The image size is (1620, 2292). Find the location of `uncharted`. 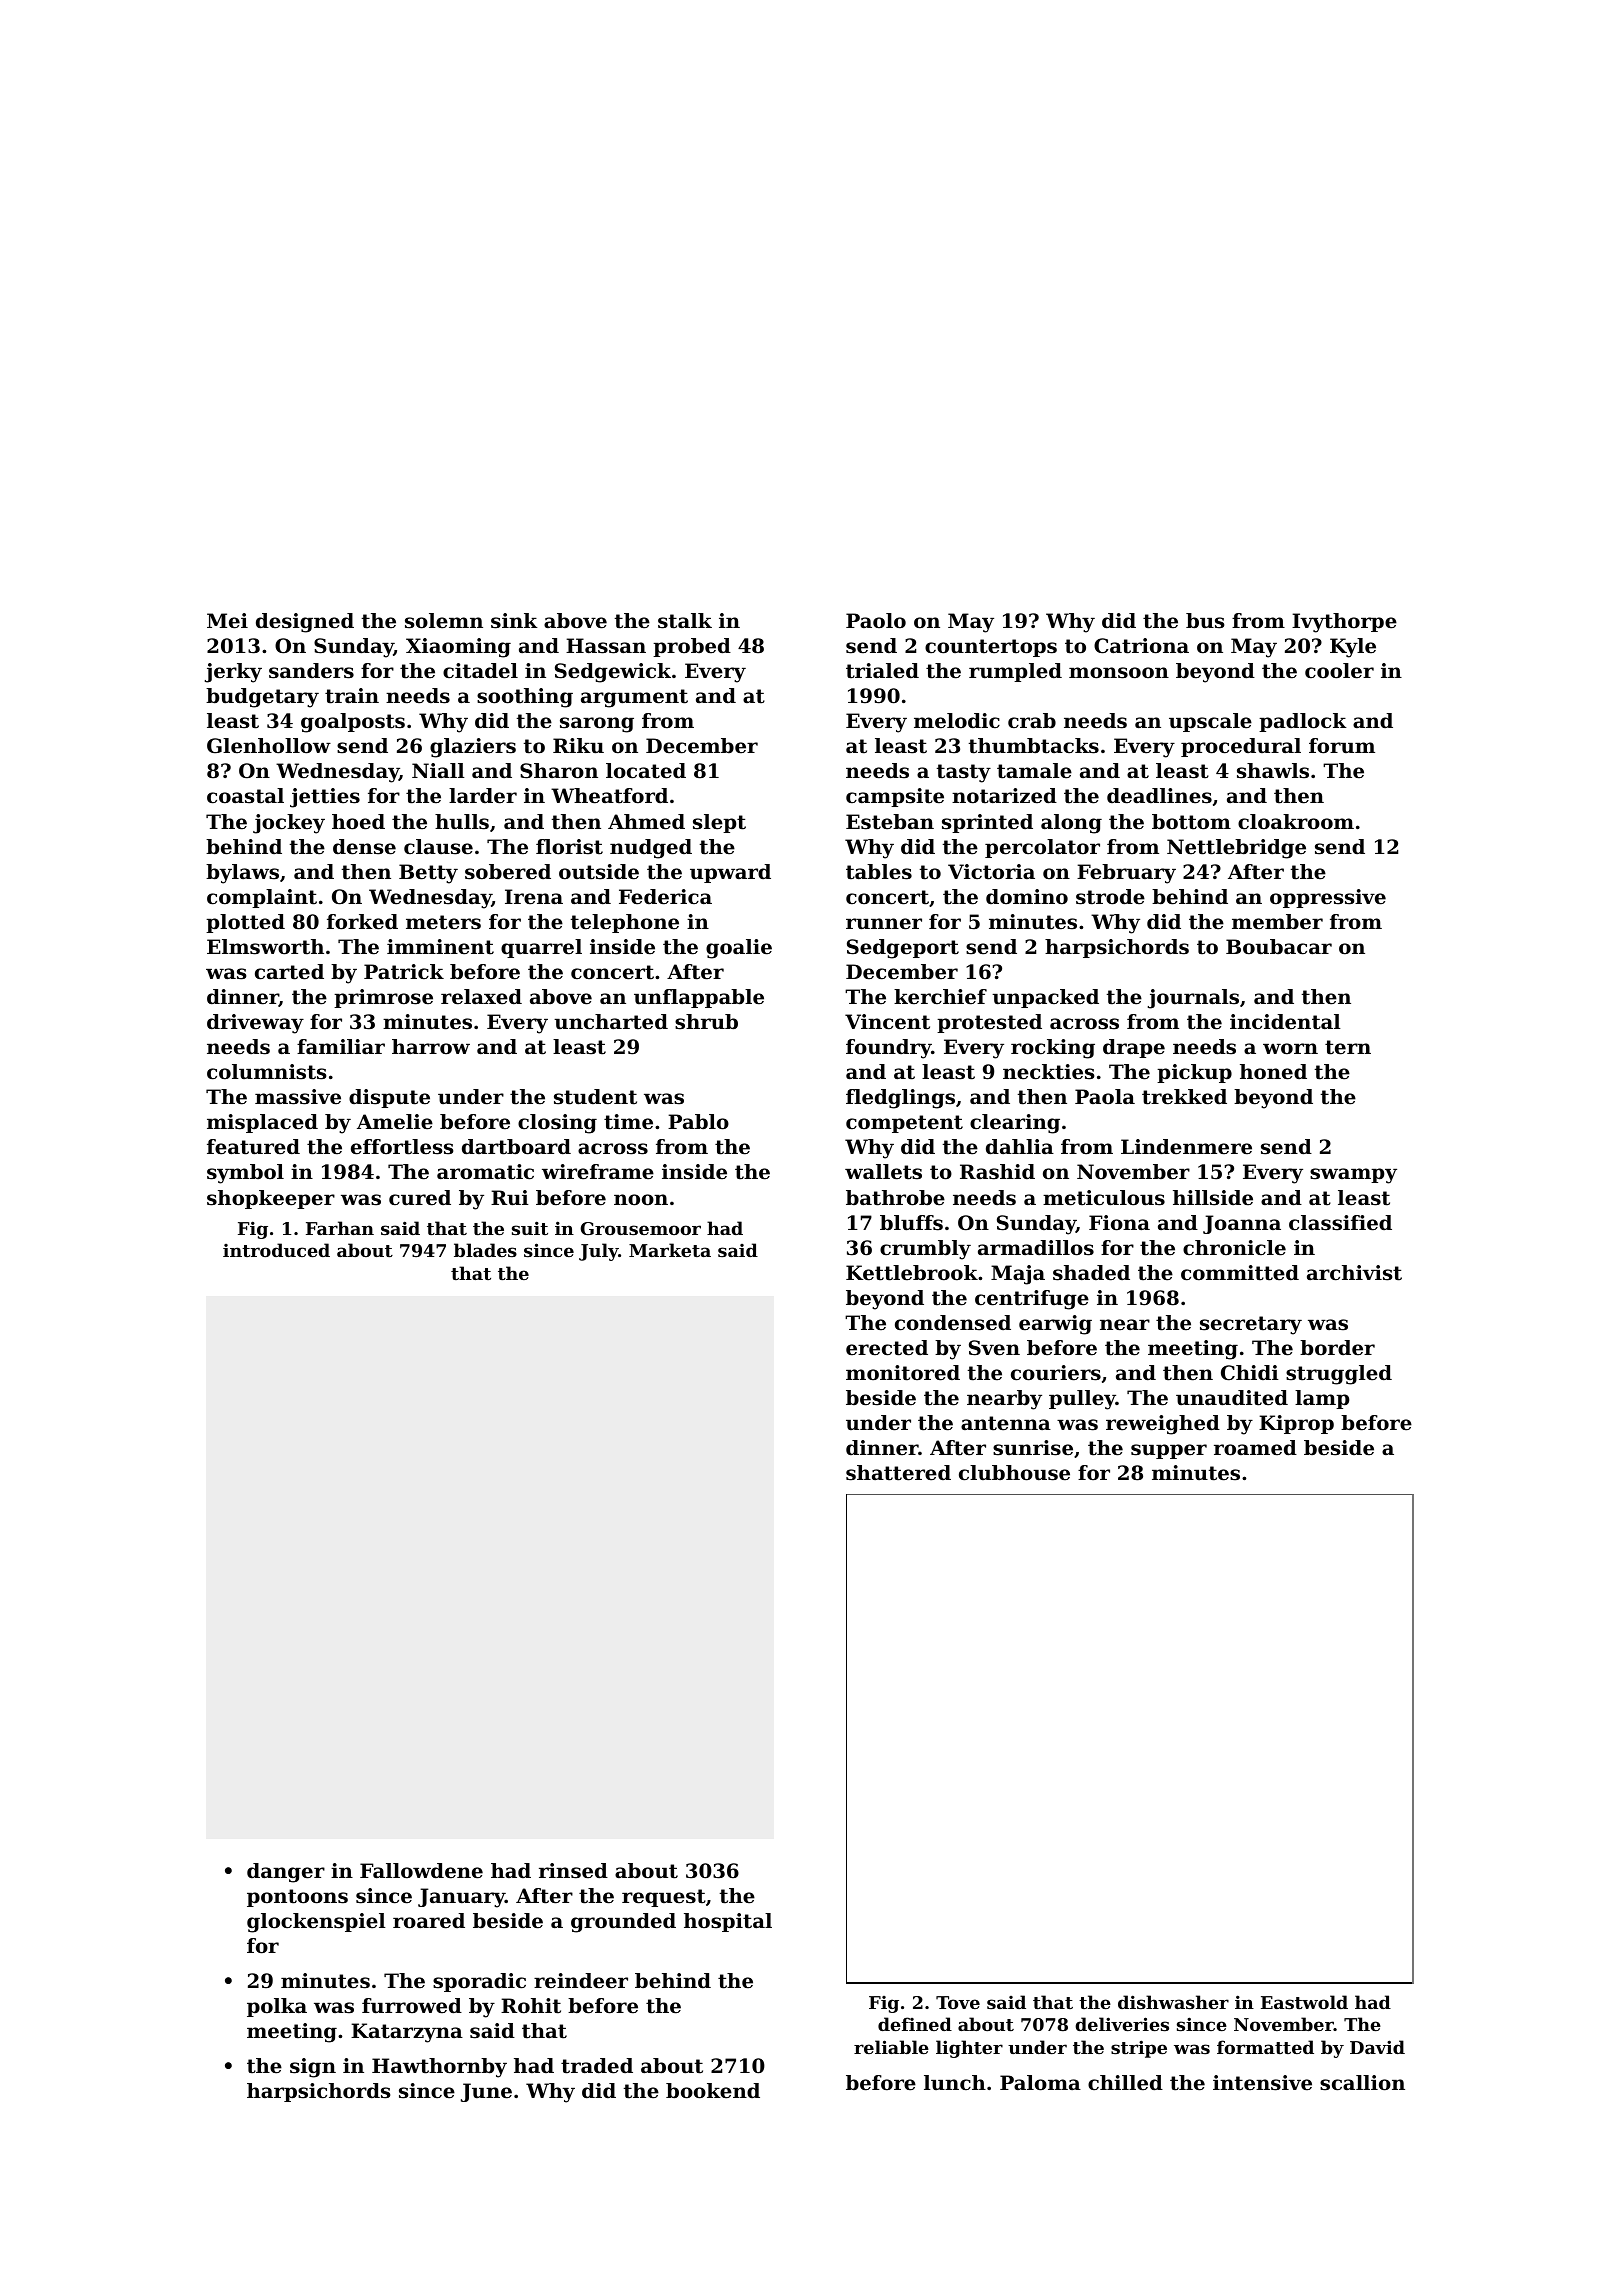

uncharted is located at coordinates (611, 1022).
